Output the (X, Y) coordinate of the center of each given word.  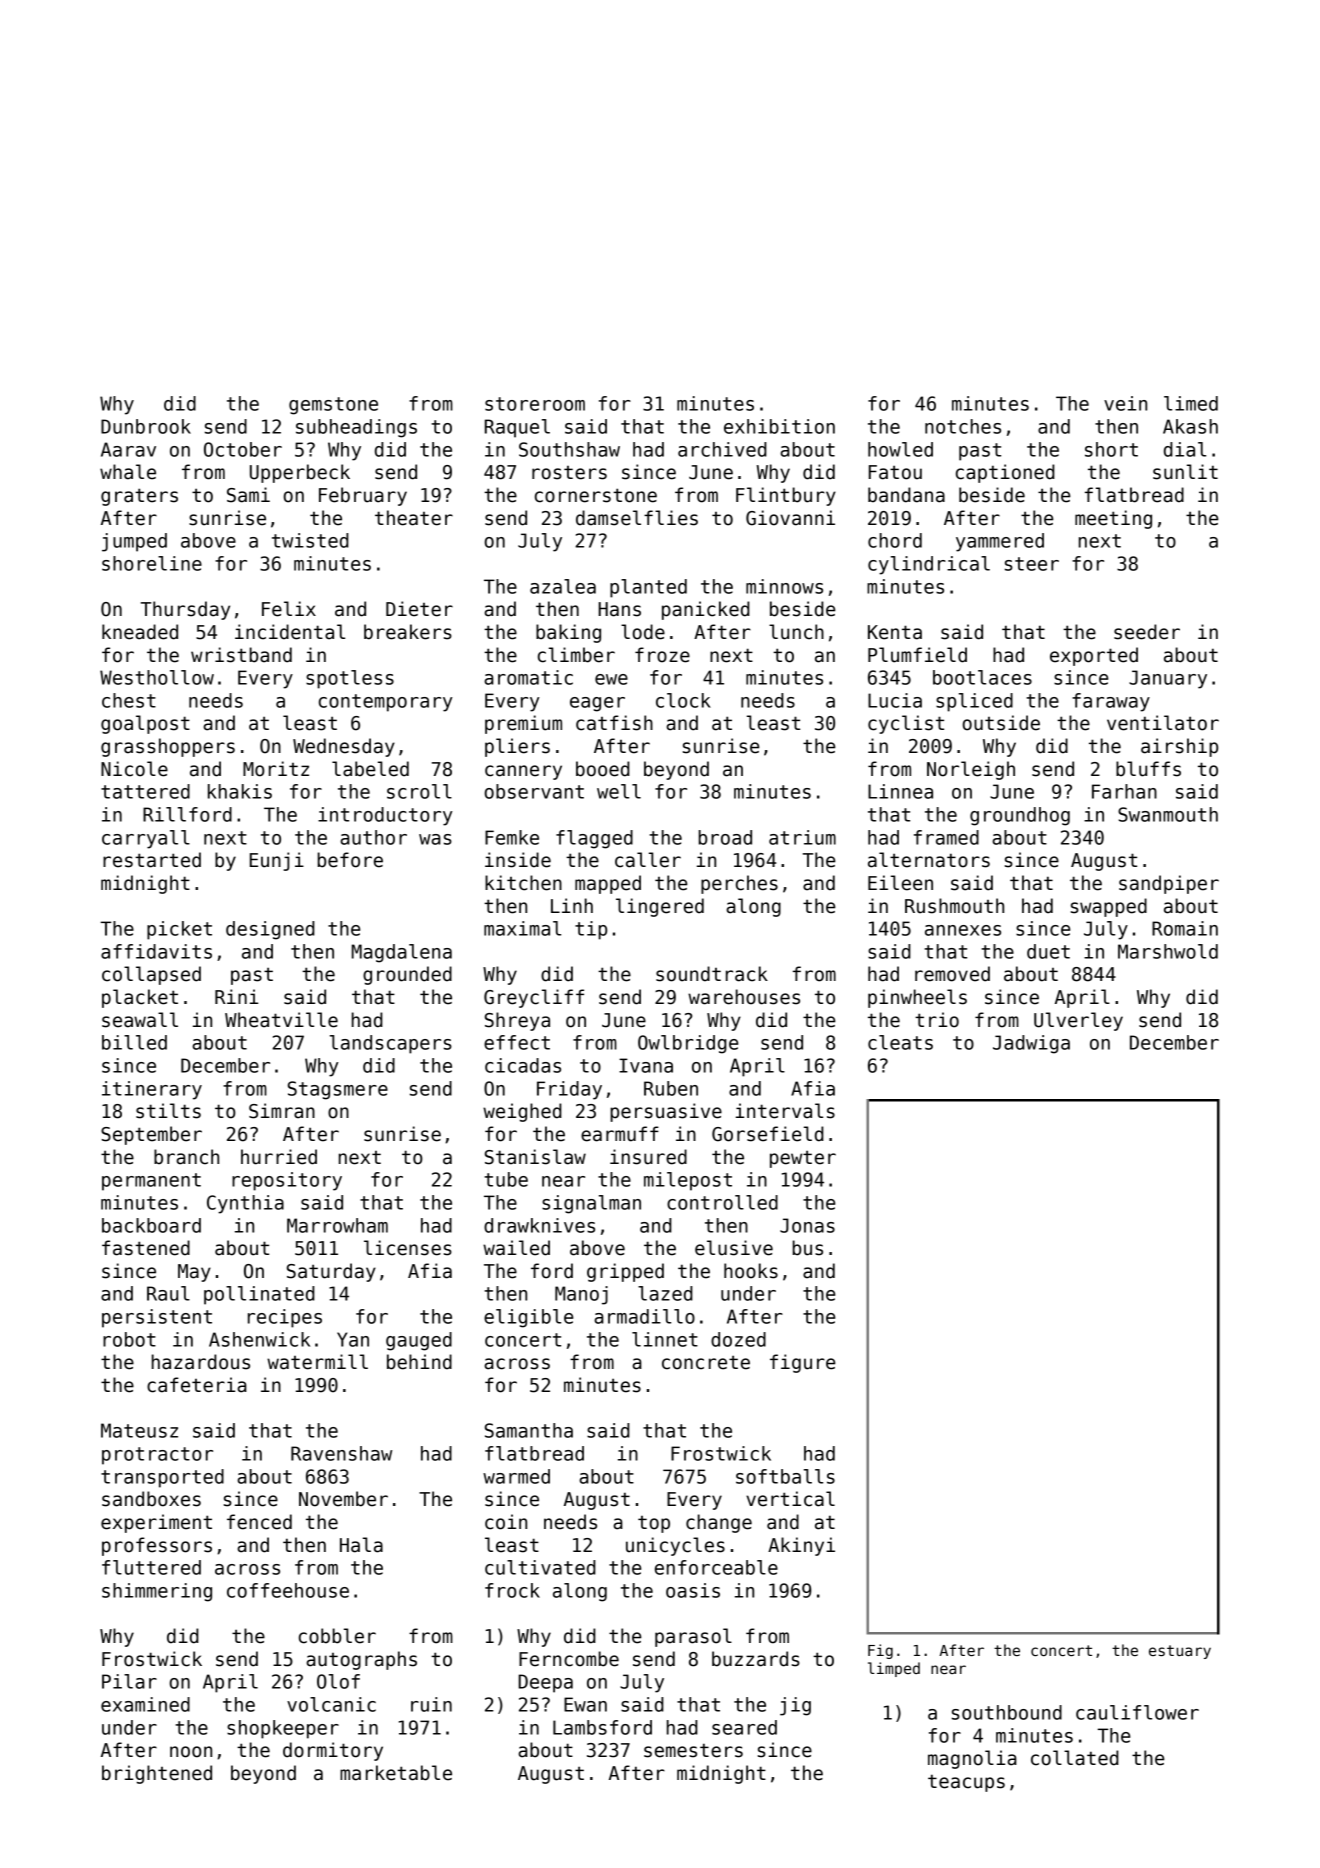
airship (1179, 747)
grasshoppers (168, 747)
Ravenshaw (341, 1453)
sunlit (1185, 472)
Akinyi (801, 1546)
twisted (310, 540)
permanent (151, 1182)
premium (523, 724)
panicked (706, 610)
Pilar (129, 1681)
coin (506, 1522)
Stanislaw (535, 1157)
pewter (803, 1159)
